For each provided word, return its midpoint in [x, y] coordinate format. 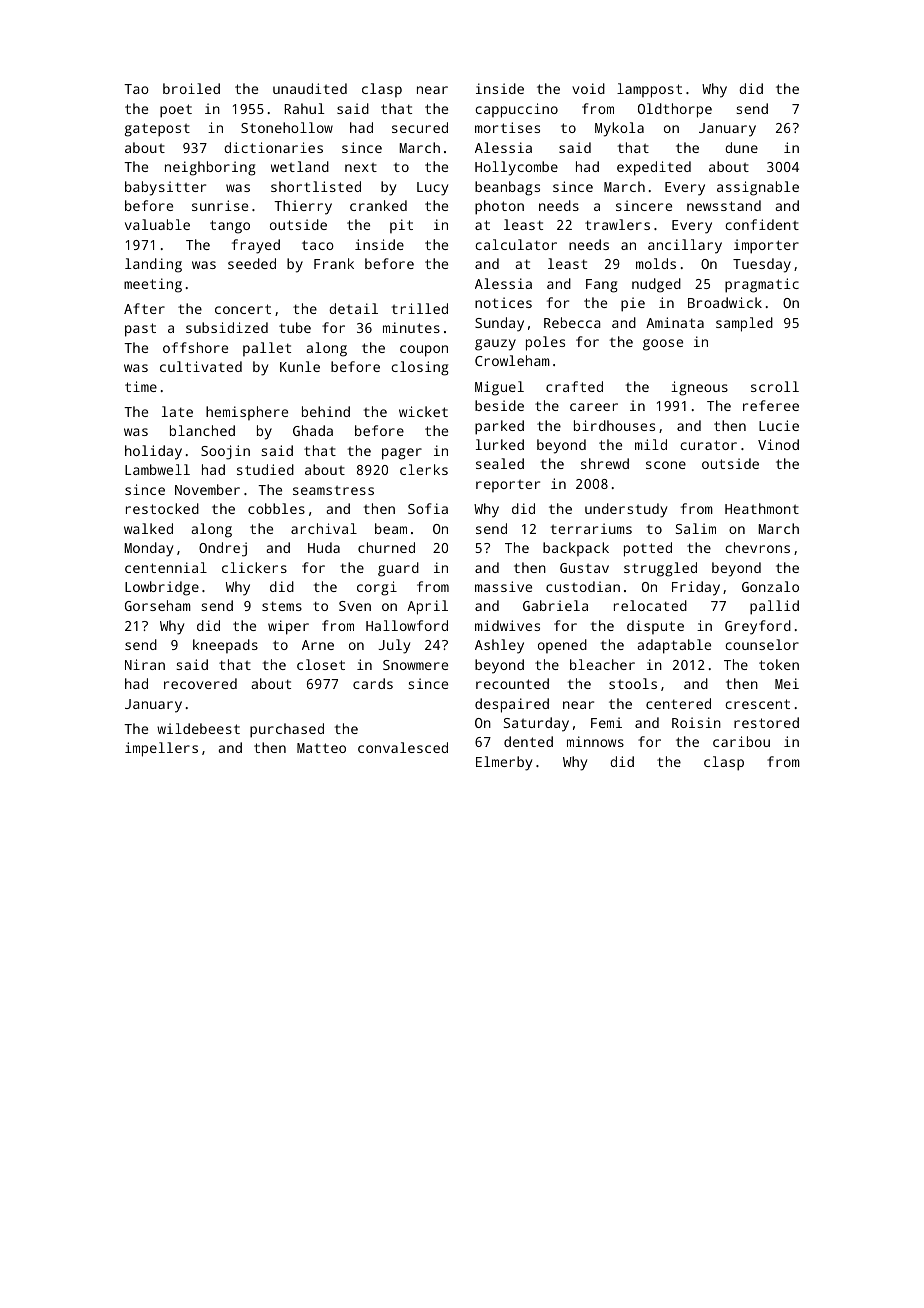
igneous [699, 388]
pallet [267, 349]
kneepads [225, 646]
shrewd [605, 463]
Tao [136, 89]
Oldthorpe [675, 110]
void [588, 88]
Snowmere [415, 665]
